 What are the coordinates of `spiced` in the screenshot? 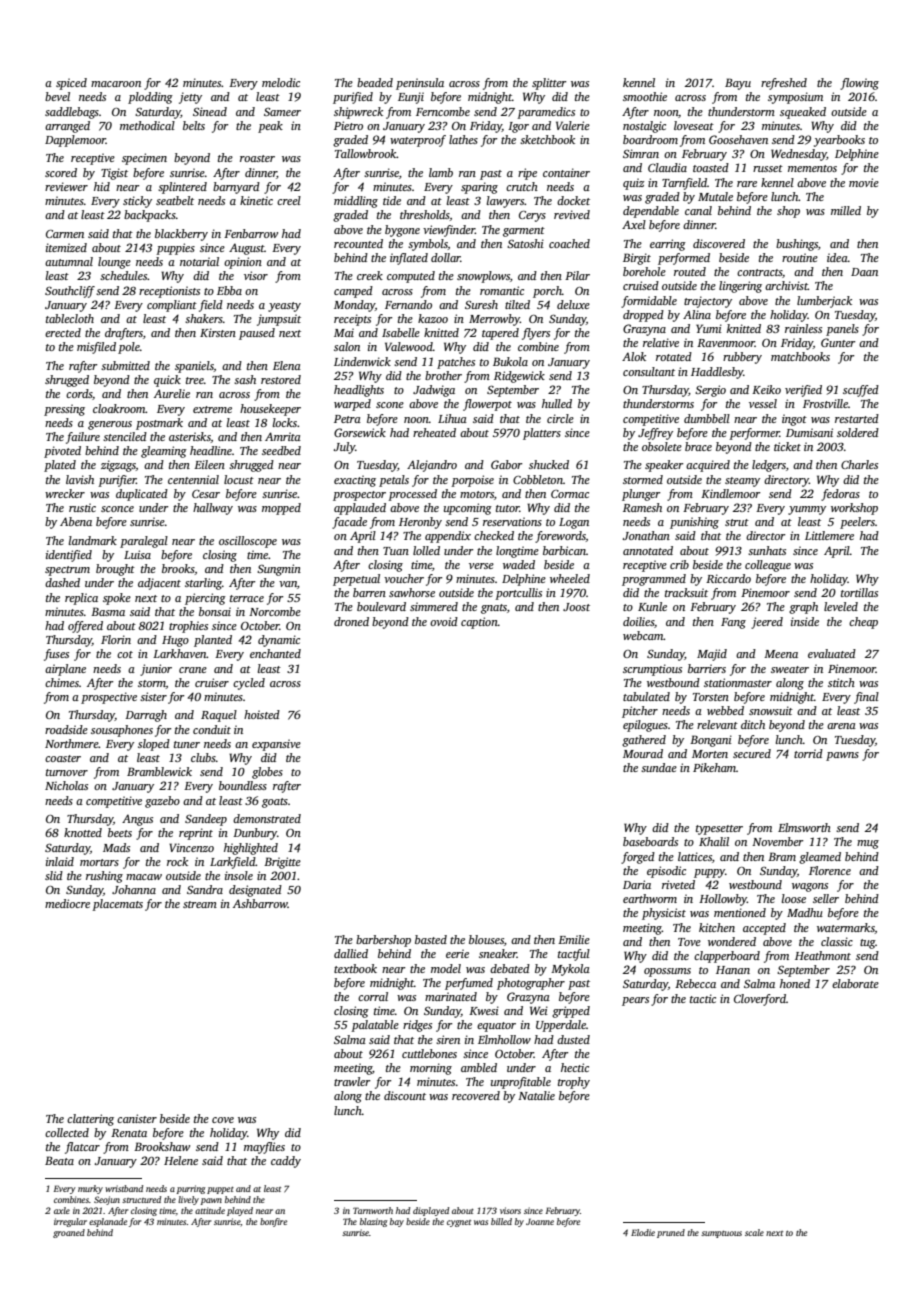 It's located at (71, 84).
